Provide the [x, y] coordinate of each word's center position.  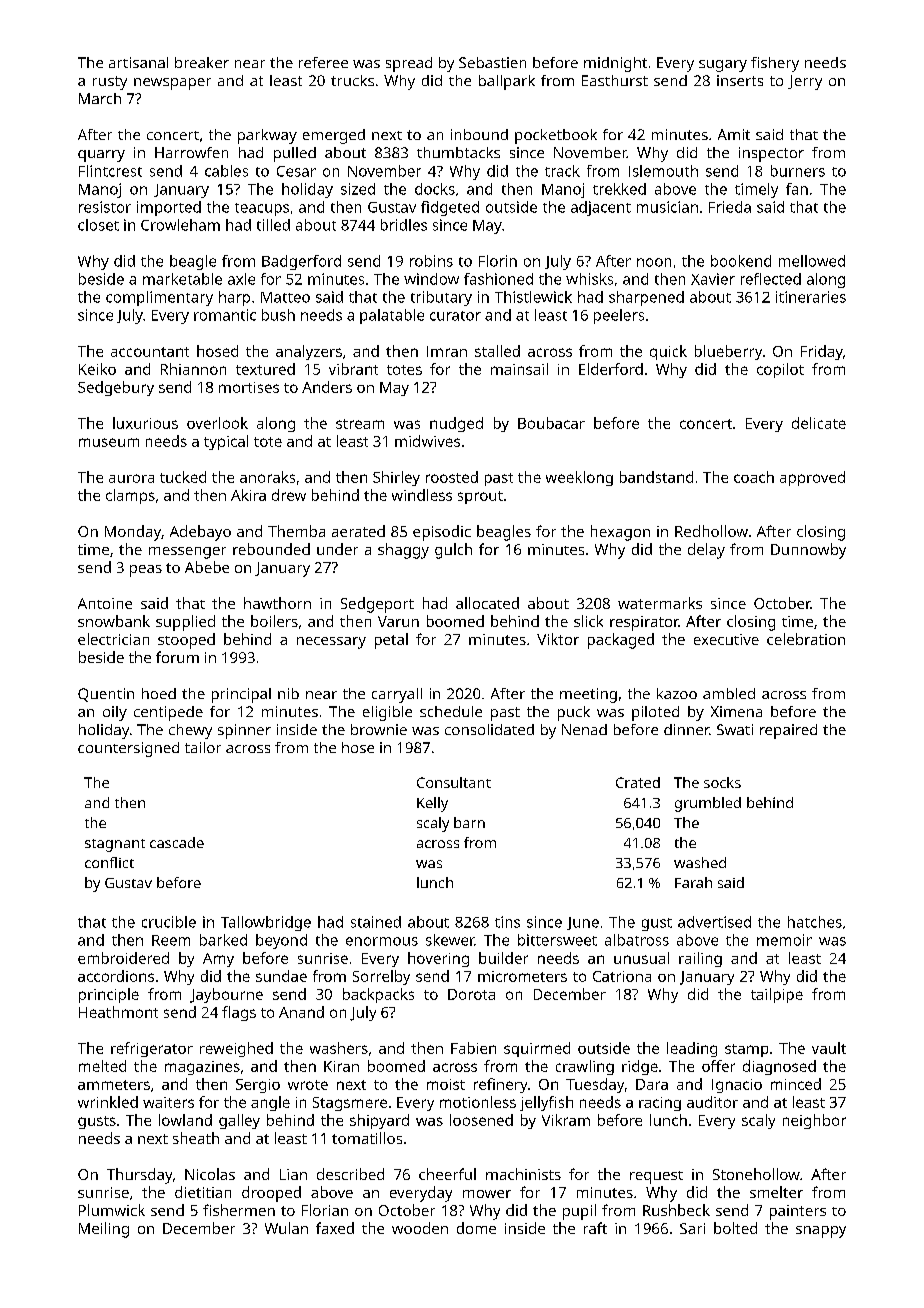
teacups [262, 209]
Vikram [566, 1120]
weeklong [579, 478]
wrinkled [108, 1102]
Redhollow [711, 531]
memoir [784, 940]
